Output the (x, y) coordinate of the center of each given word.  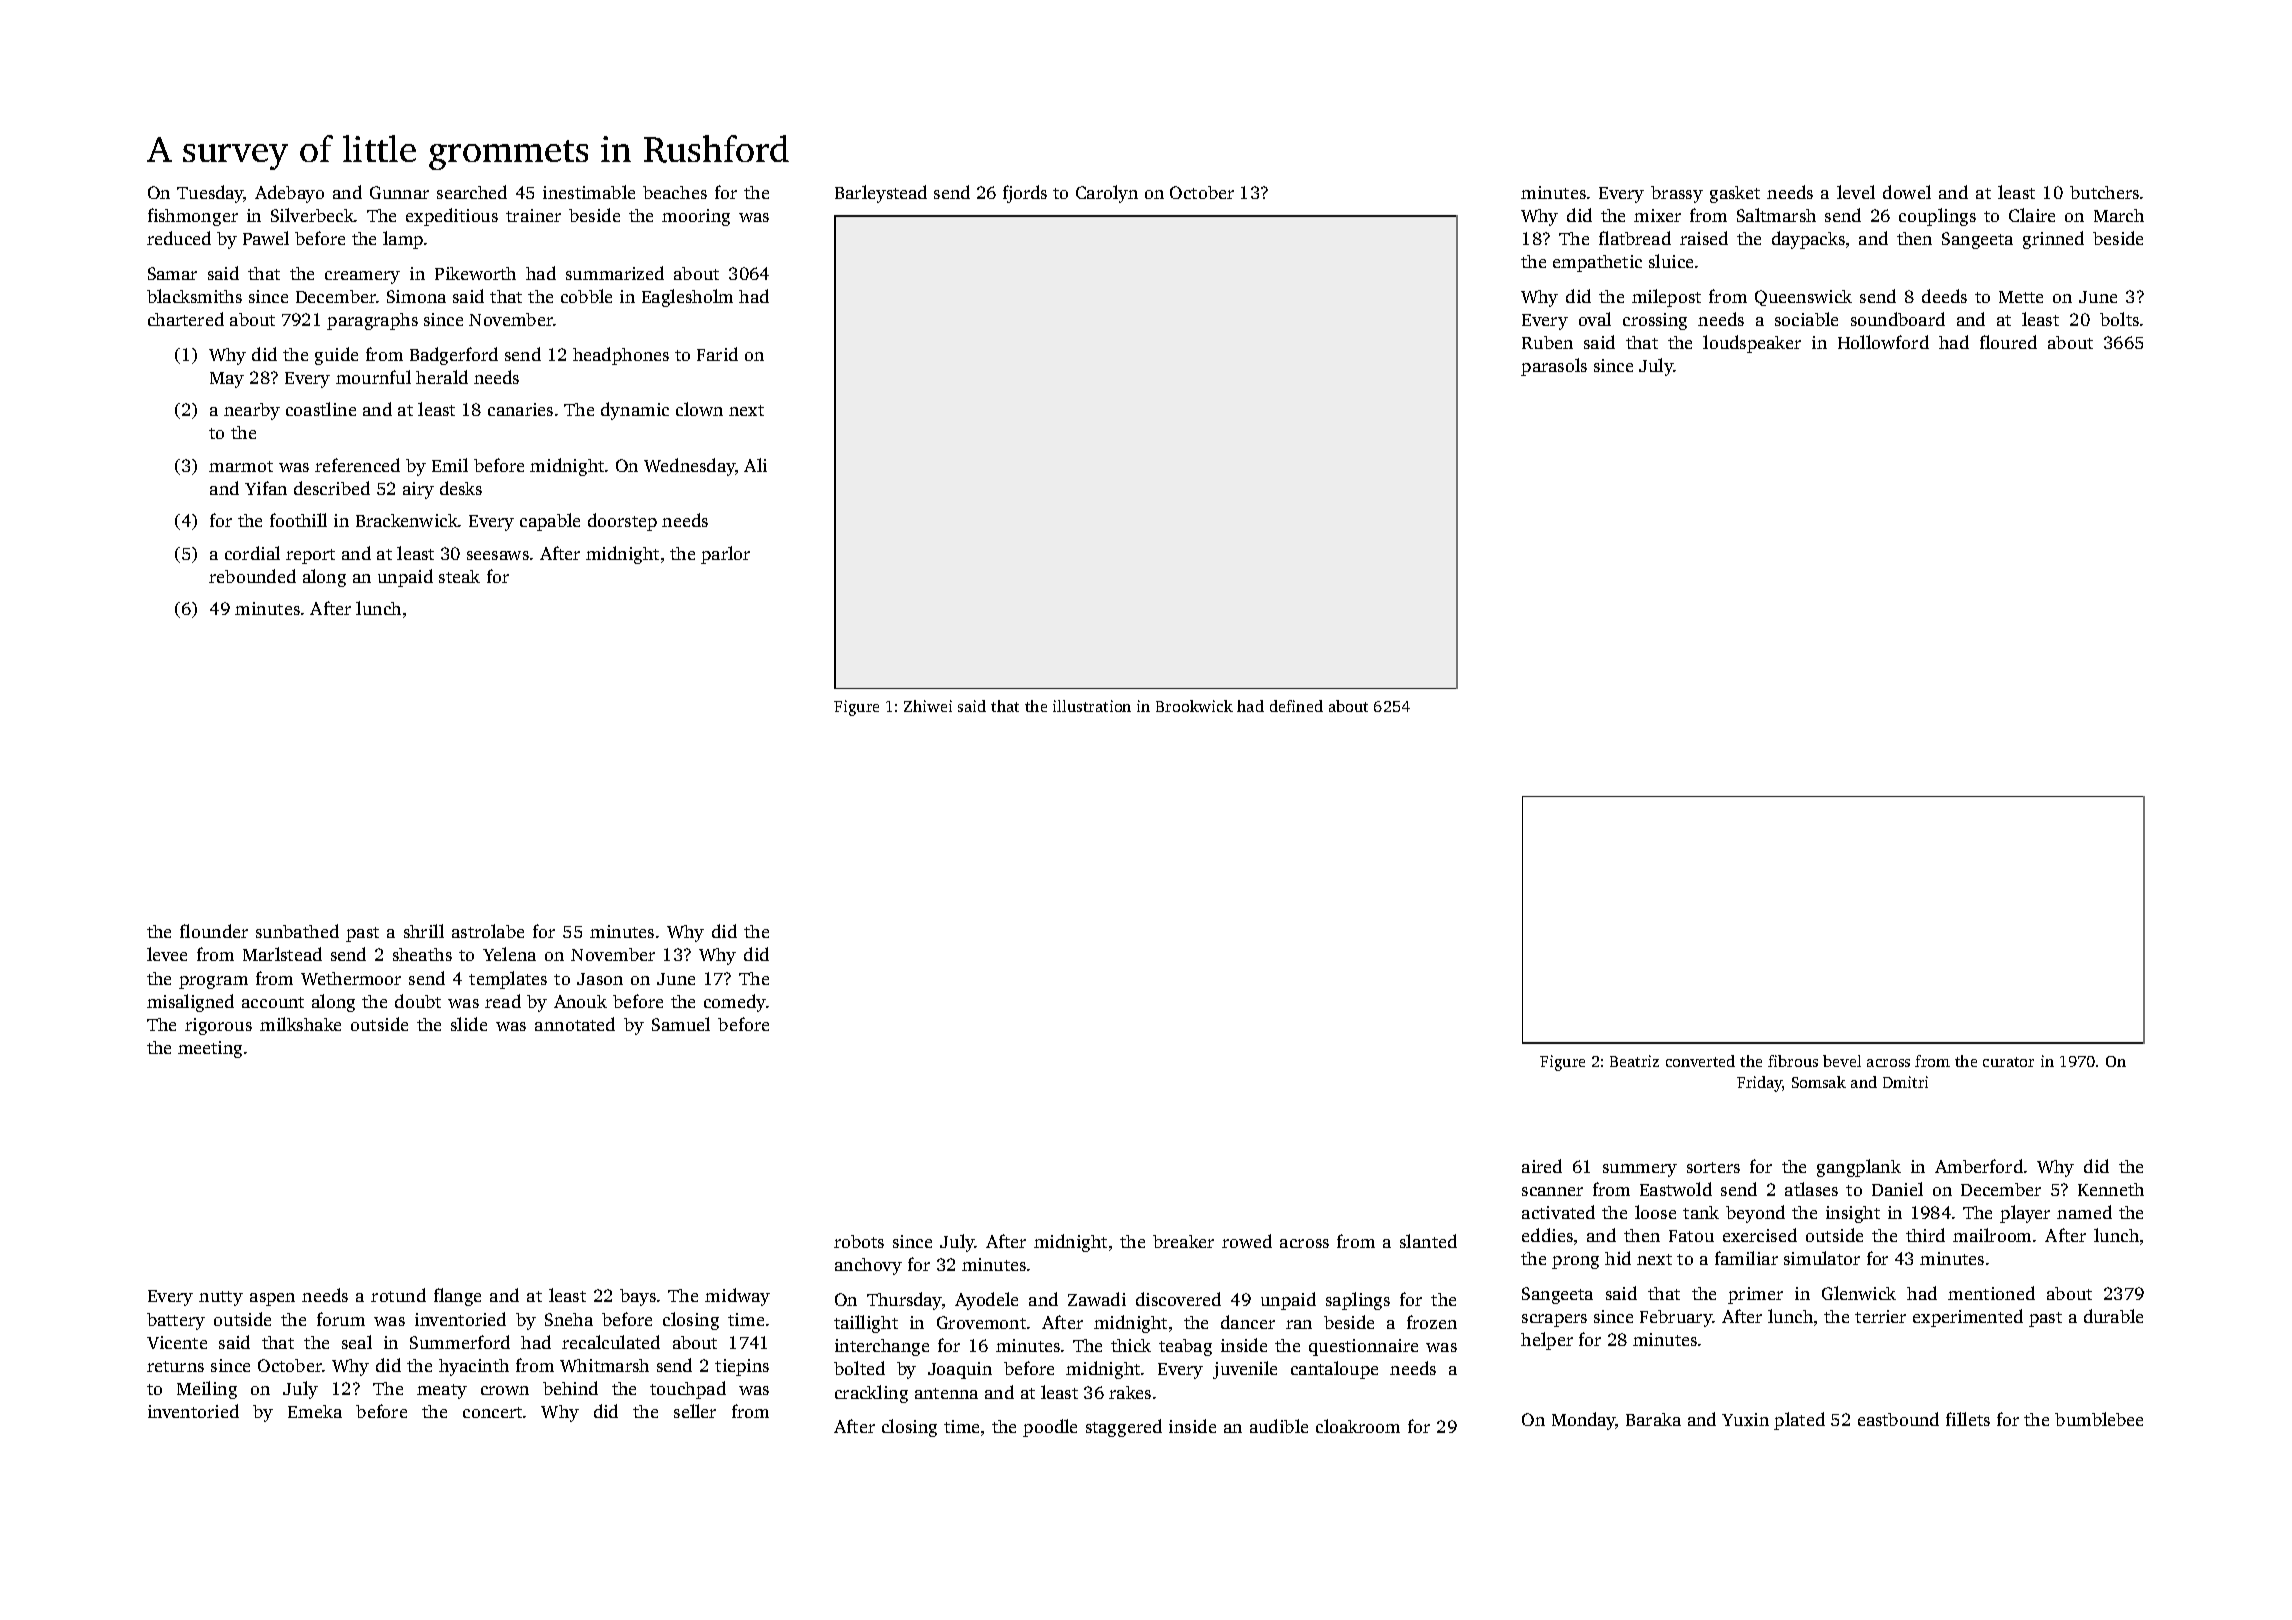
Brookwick (1194, 706)
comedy (735, 1003)
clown (699, 409)
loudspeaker (1752, 344)
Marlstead (282, 954)
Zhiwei (928, 706)
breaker (1183, 1241)
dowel (1907, 192)
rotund (398, 1295)
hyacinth (474, 1367)
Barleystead (881, 194)
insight (1853, 1214)
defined (1296, 706)
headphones (621, 356)
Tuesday (210, 194)
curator (2008, 1062)
